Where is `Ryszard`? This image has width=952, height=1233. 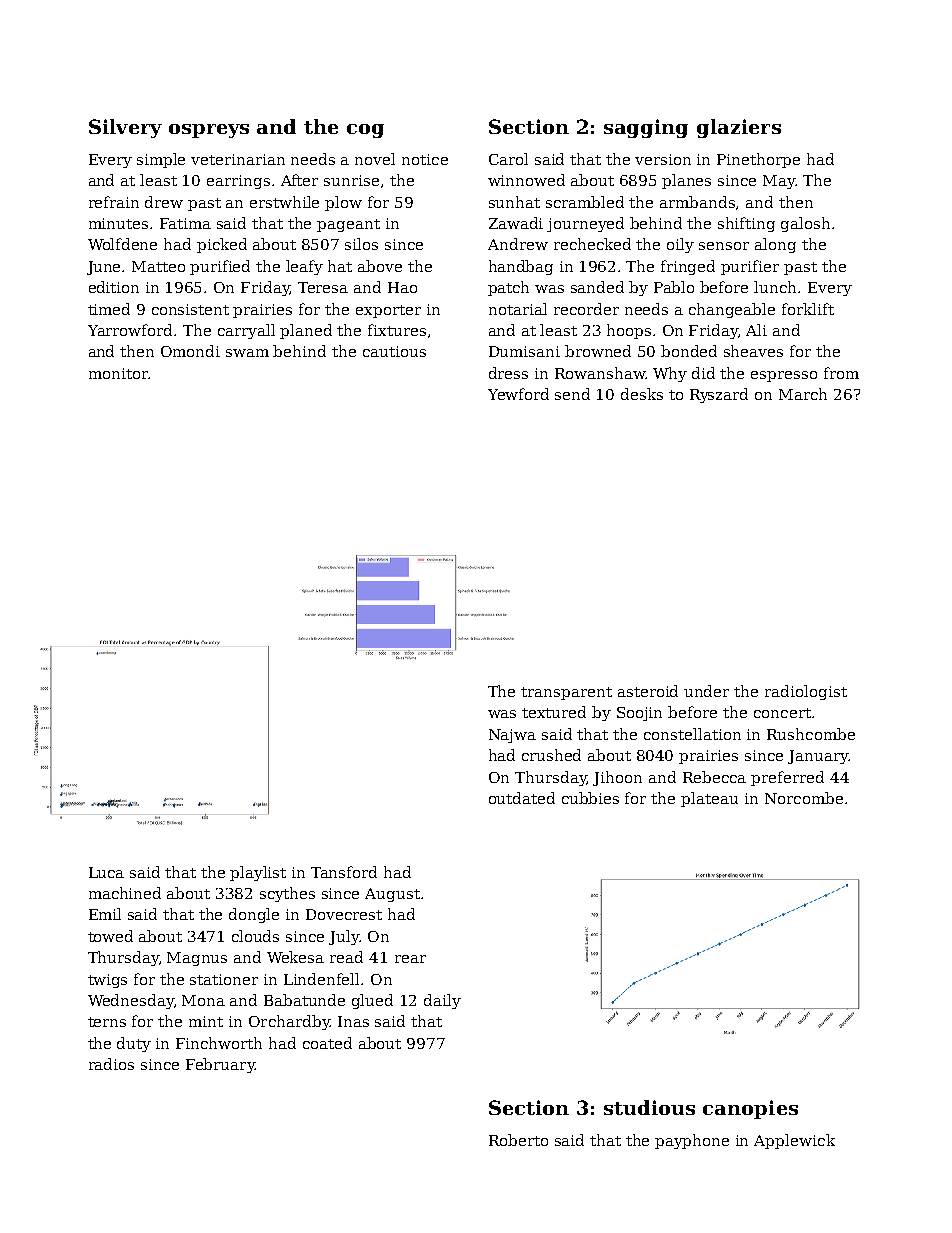
Ryszard is located at coordinates (719, 395).
